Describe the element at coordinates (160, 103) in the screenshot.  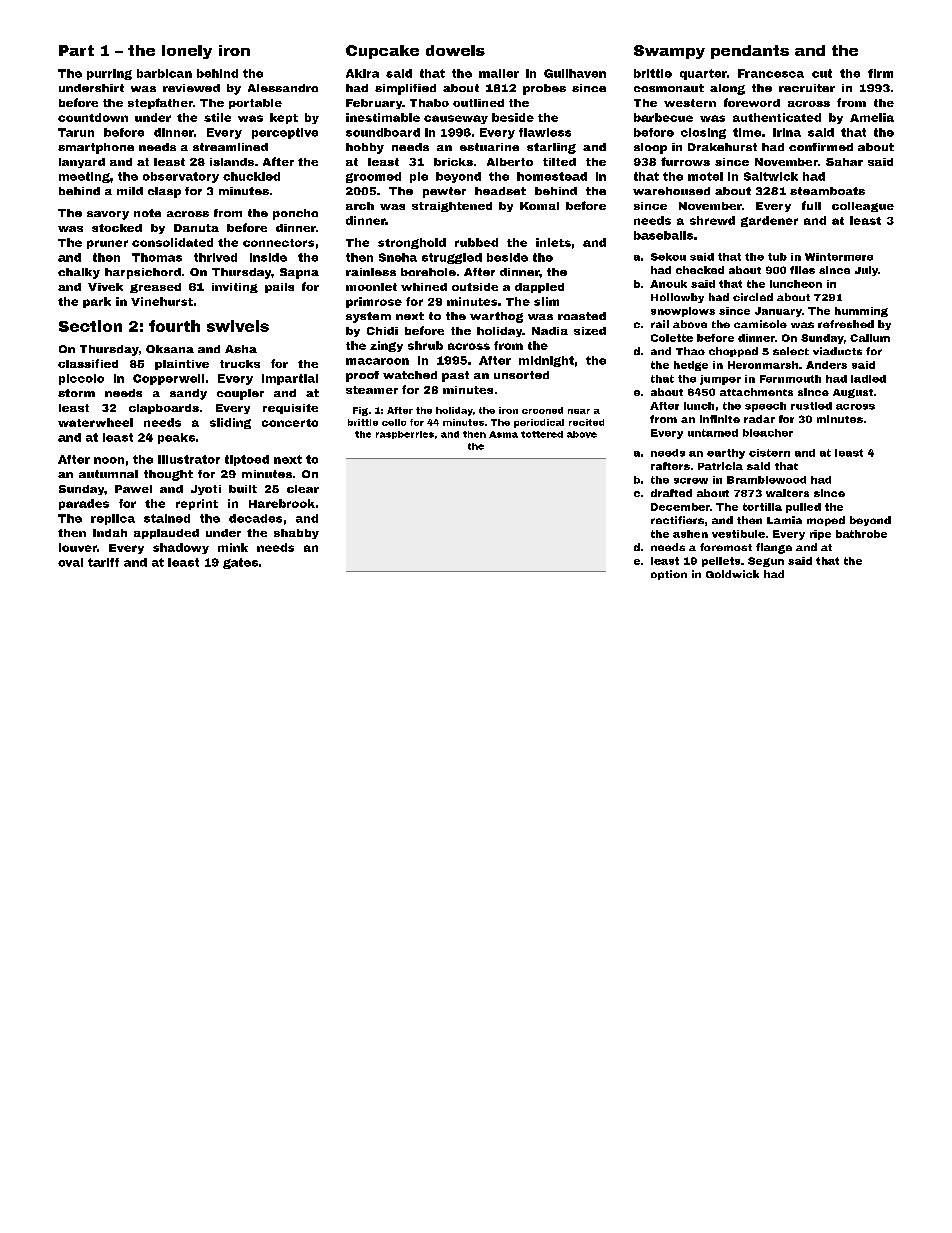
I see `stepfather` at that location.
